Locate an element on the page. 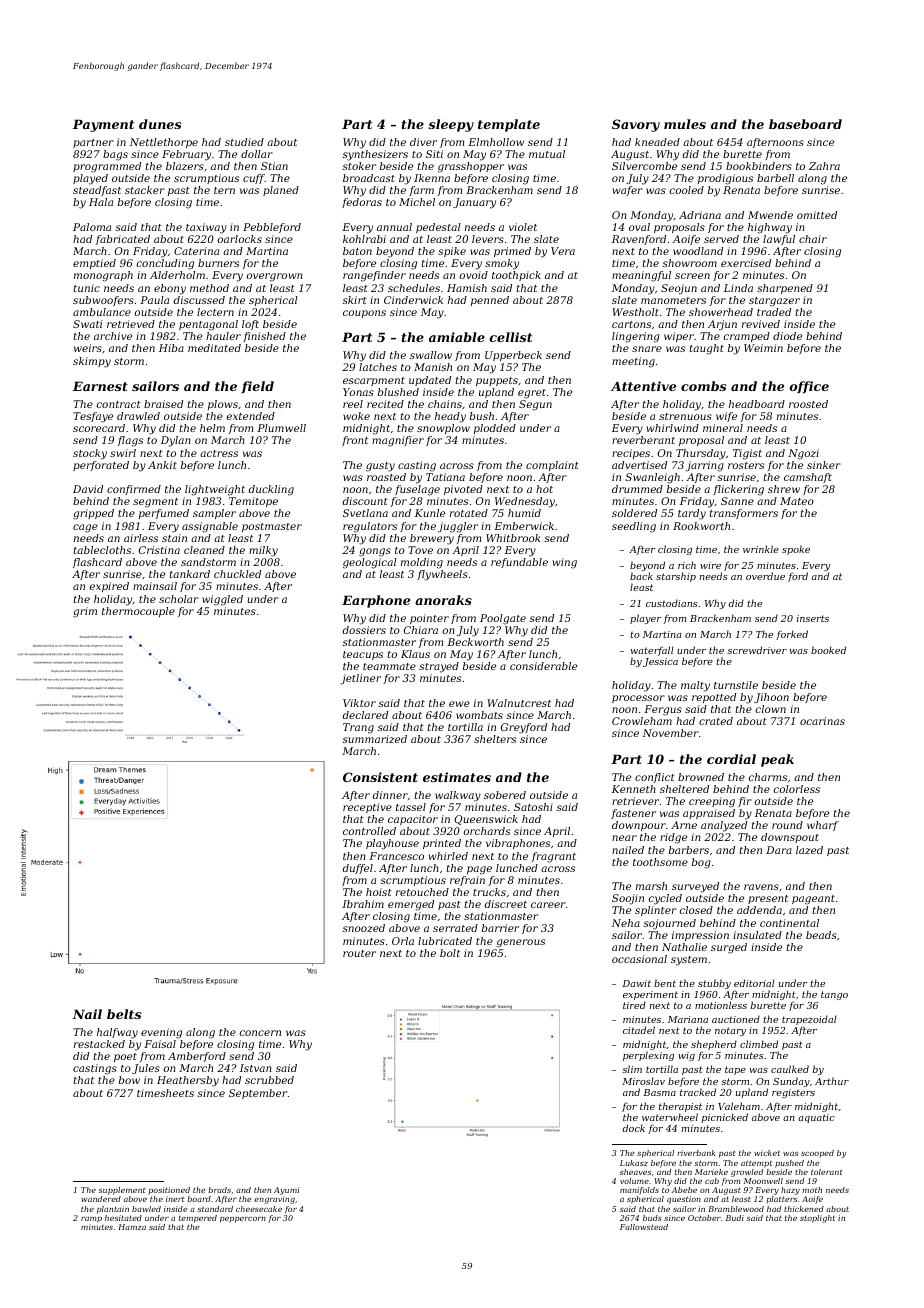 This page has height=1308, width=924. peak is located at coordinates (777, 760).
